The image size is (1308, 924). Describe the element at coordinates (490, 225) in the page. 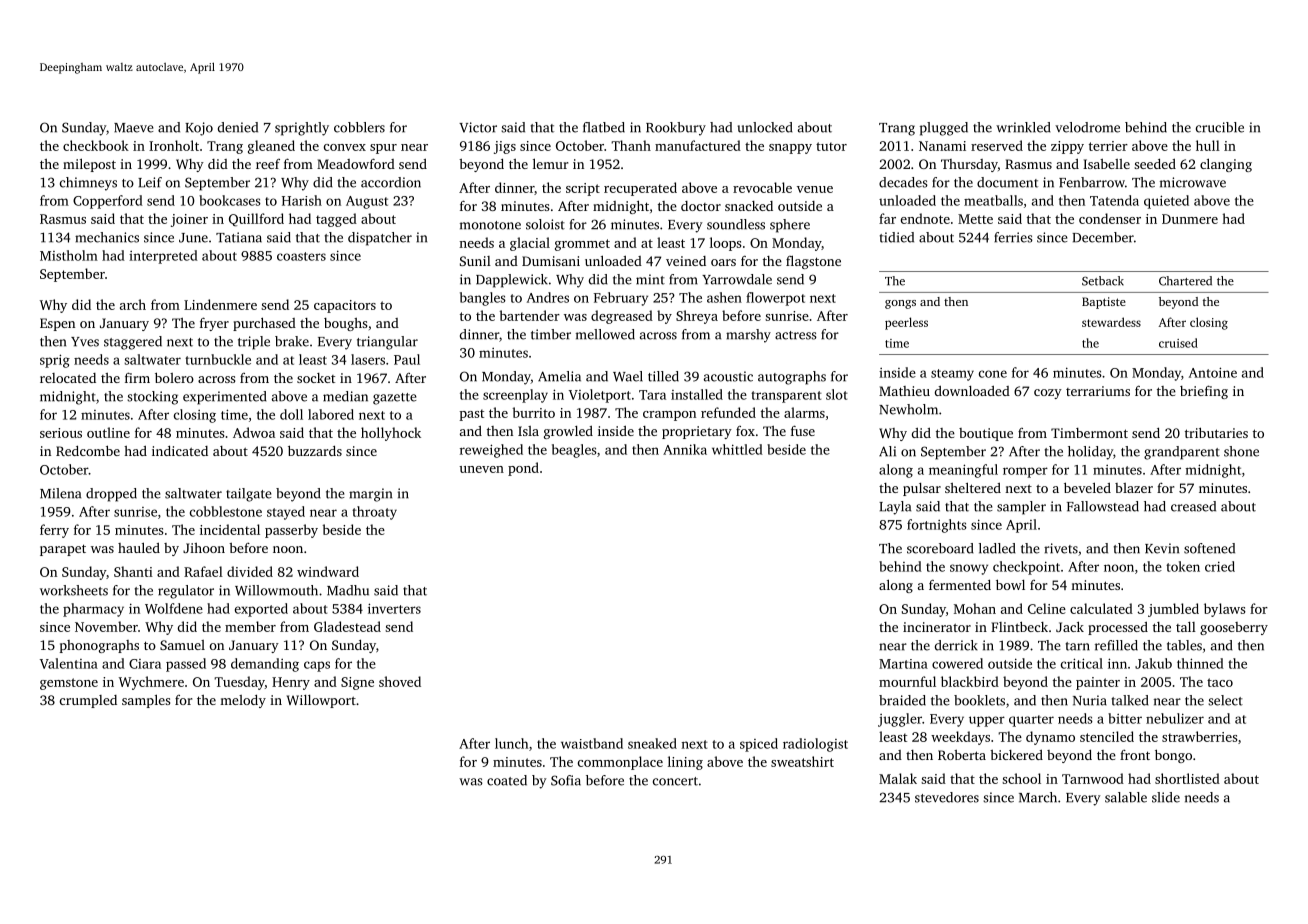

I see `monotone` at that location.
